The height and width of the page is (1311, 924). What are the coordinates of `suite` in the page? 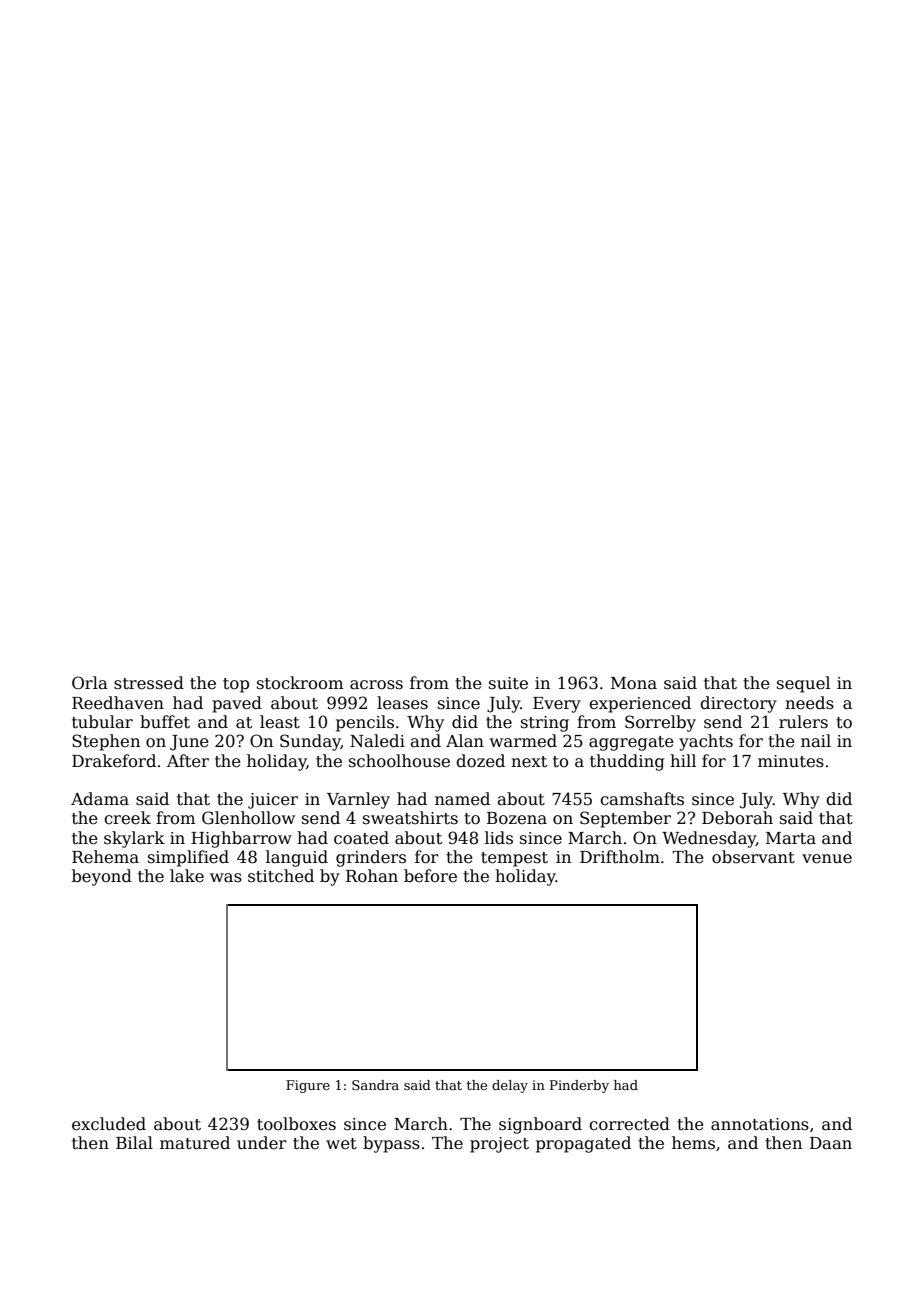 It's located at (508, 683).
